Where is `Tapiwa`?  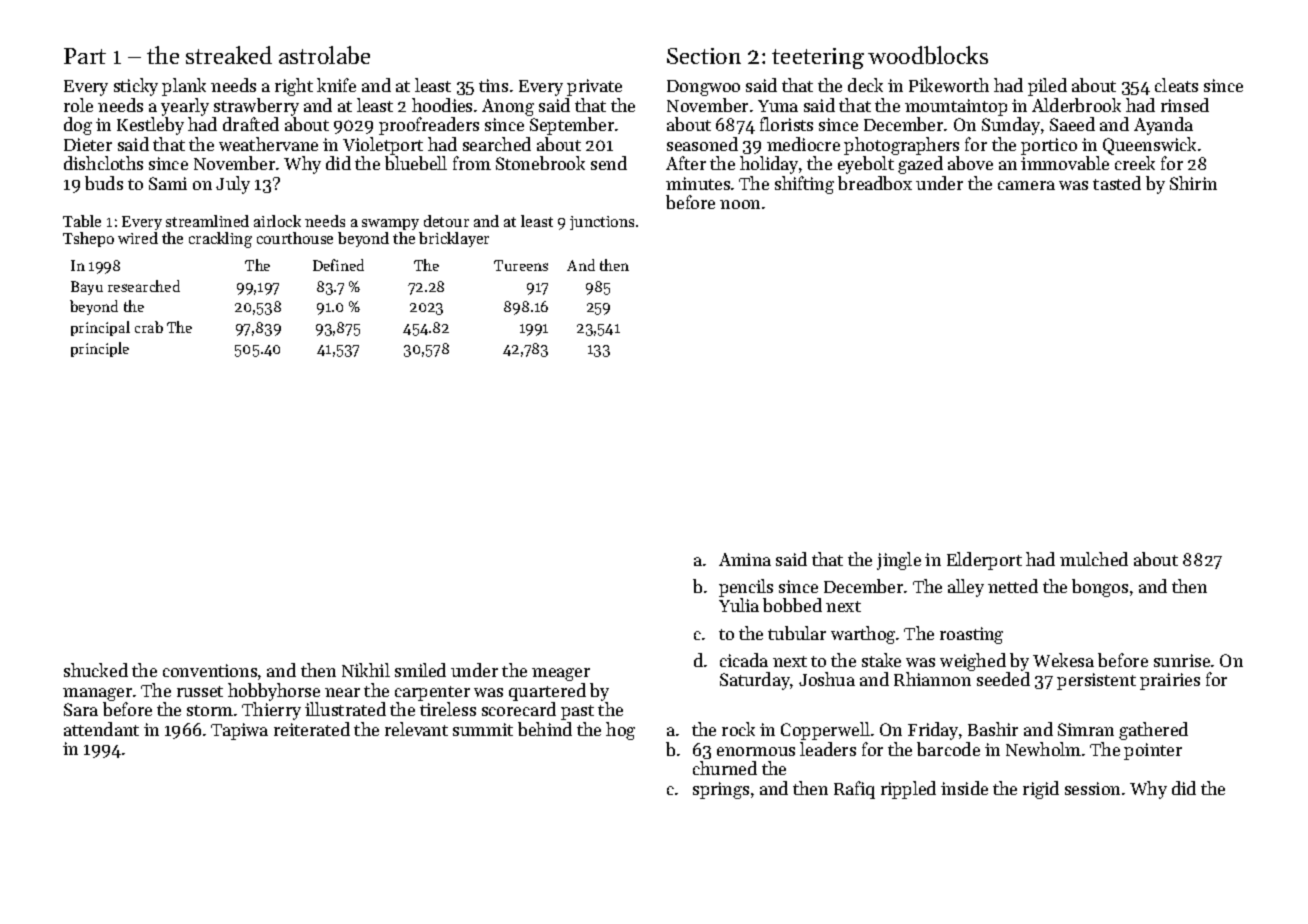 Tapiwa is located at coordinates (239, 731).
